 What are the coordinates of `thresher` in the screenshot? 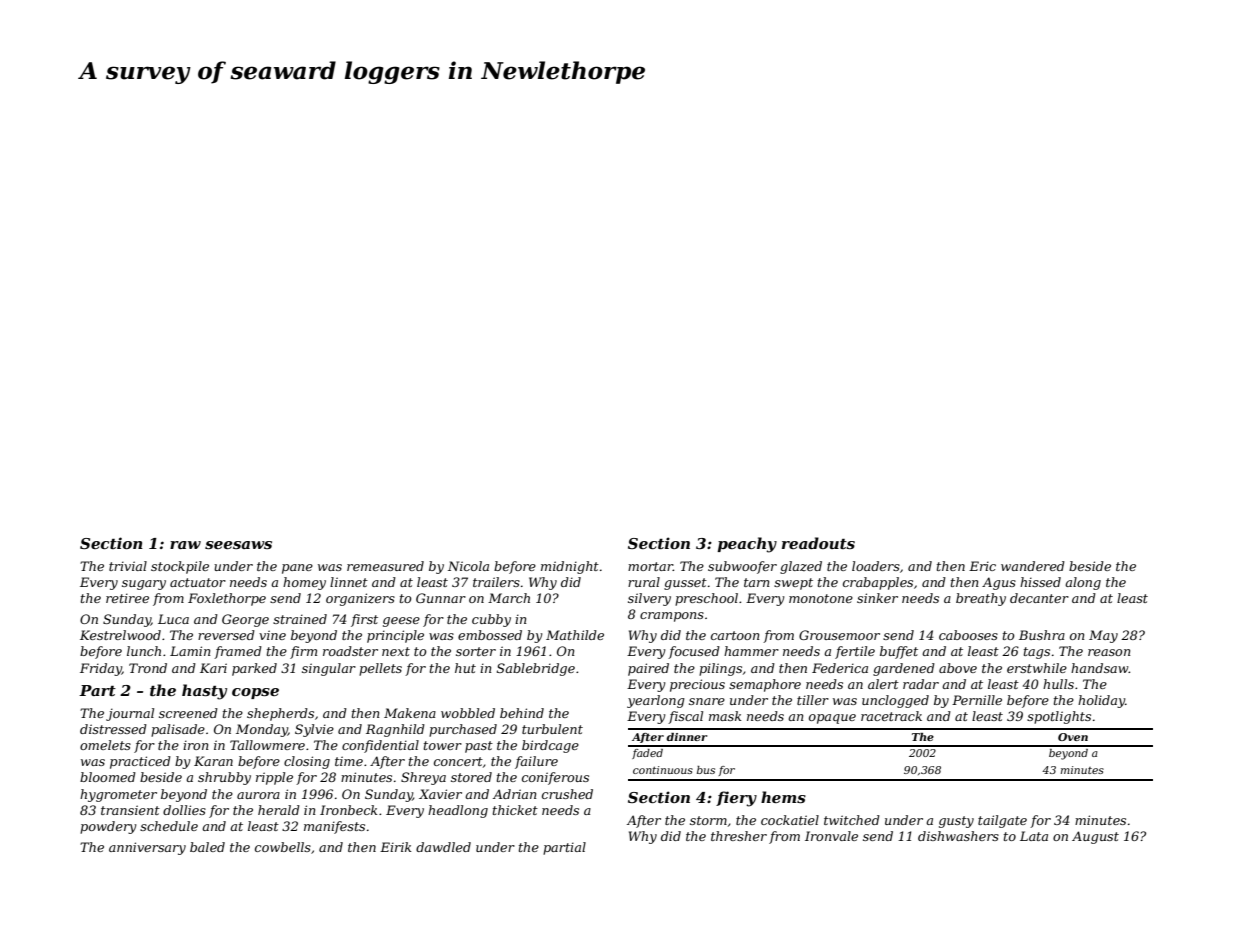 It's located at (739, 836).
